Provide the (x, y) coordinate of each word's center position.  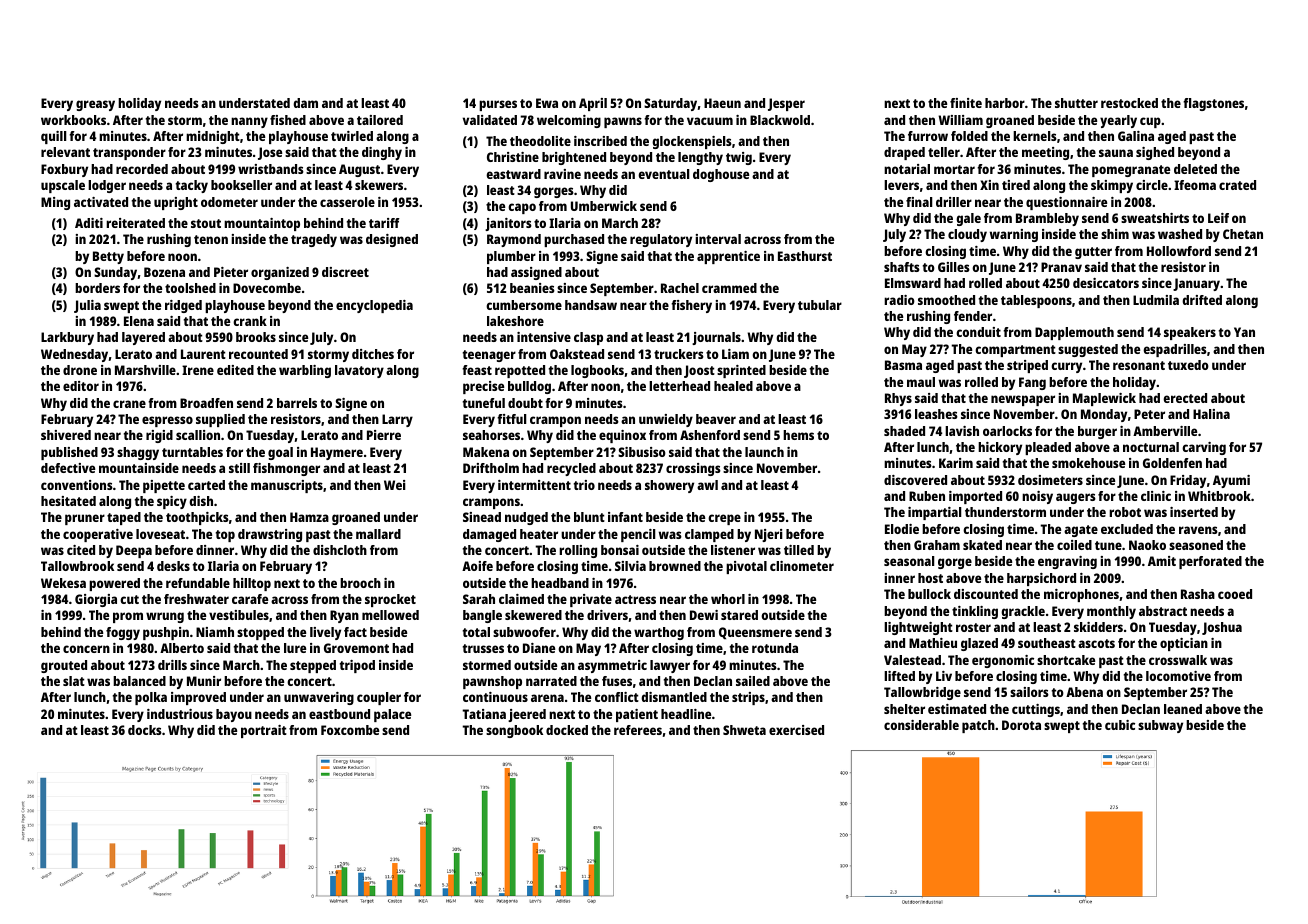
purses (498, 105)
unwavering (319, 698)
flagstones (1213, 104)
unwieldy (666, 420)
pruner (85, 519)
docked (567, 730)
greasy (95, 105)
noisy (1037, 497)
